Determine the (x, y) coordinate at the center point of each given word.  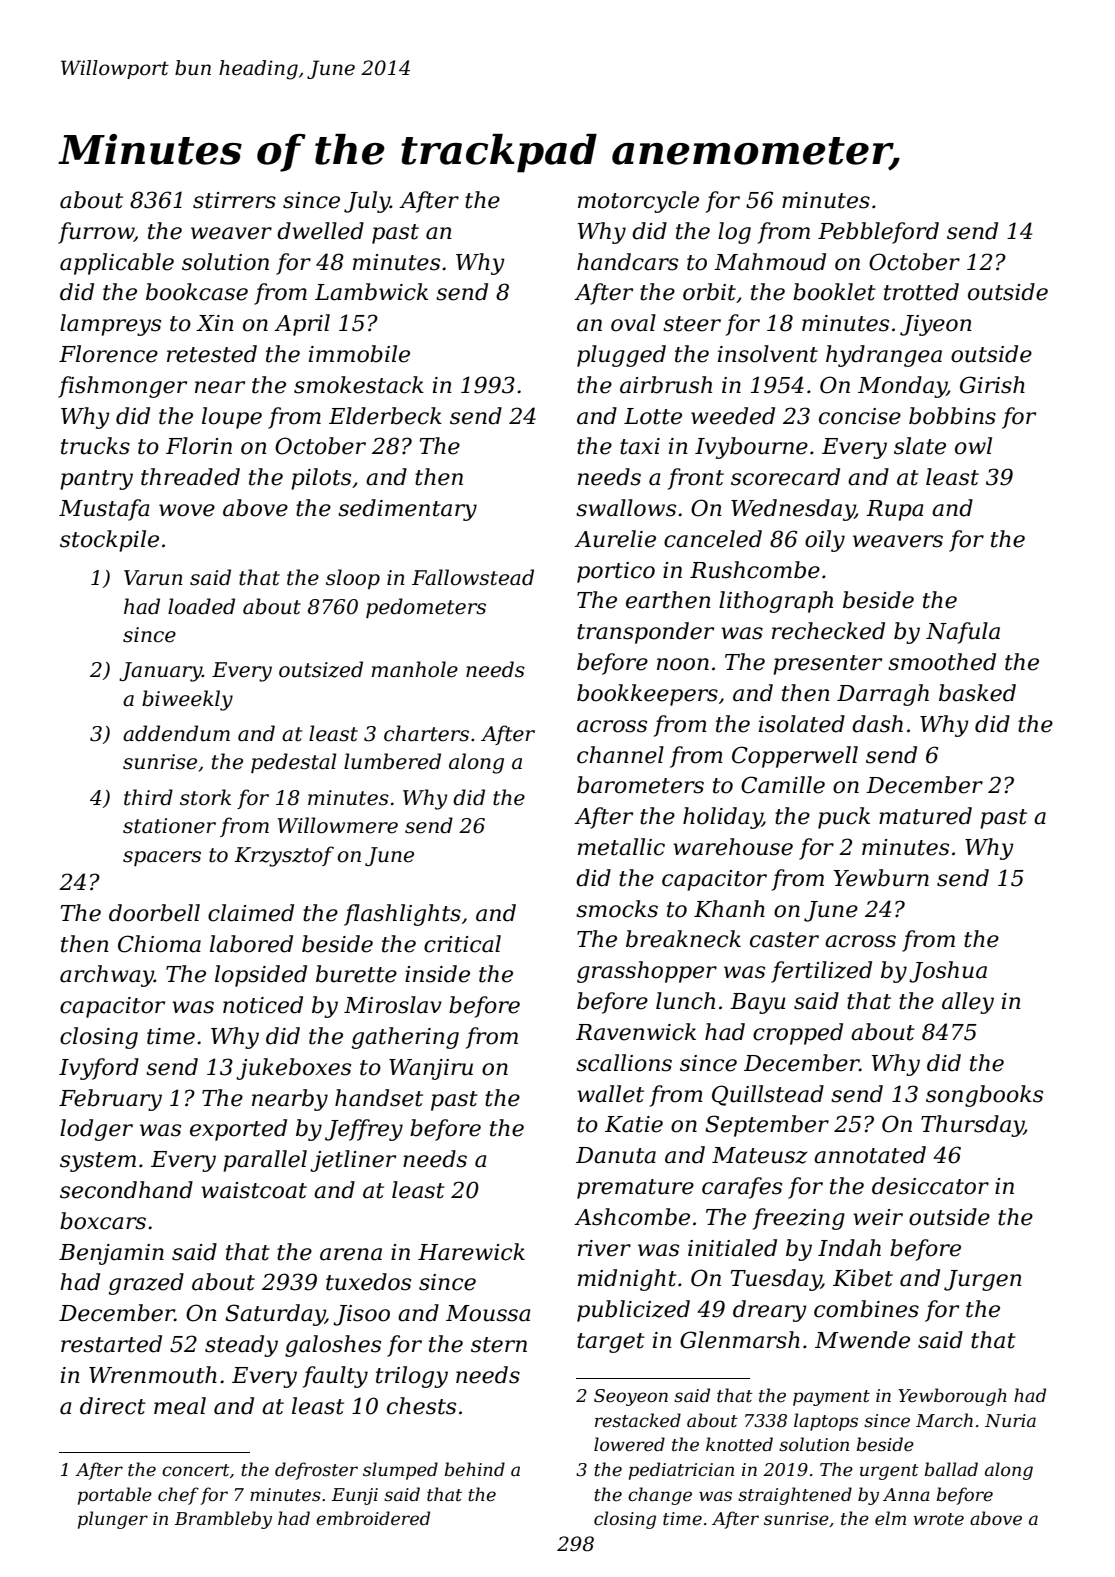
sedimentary (407, 510)
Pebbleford (878, 233)
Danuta (616, 1155)
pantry (96, 480)
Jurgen (983, 1280)
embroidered (373, 1518)
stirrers (234, 200)
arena (351, 1254)
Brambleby (223, 1520)
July (367, 202)
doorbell (154, 913)
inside (437, 974)
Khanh (729, 909)
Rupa (894, 510)
